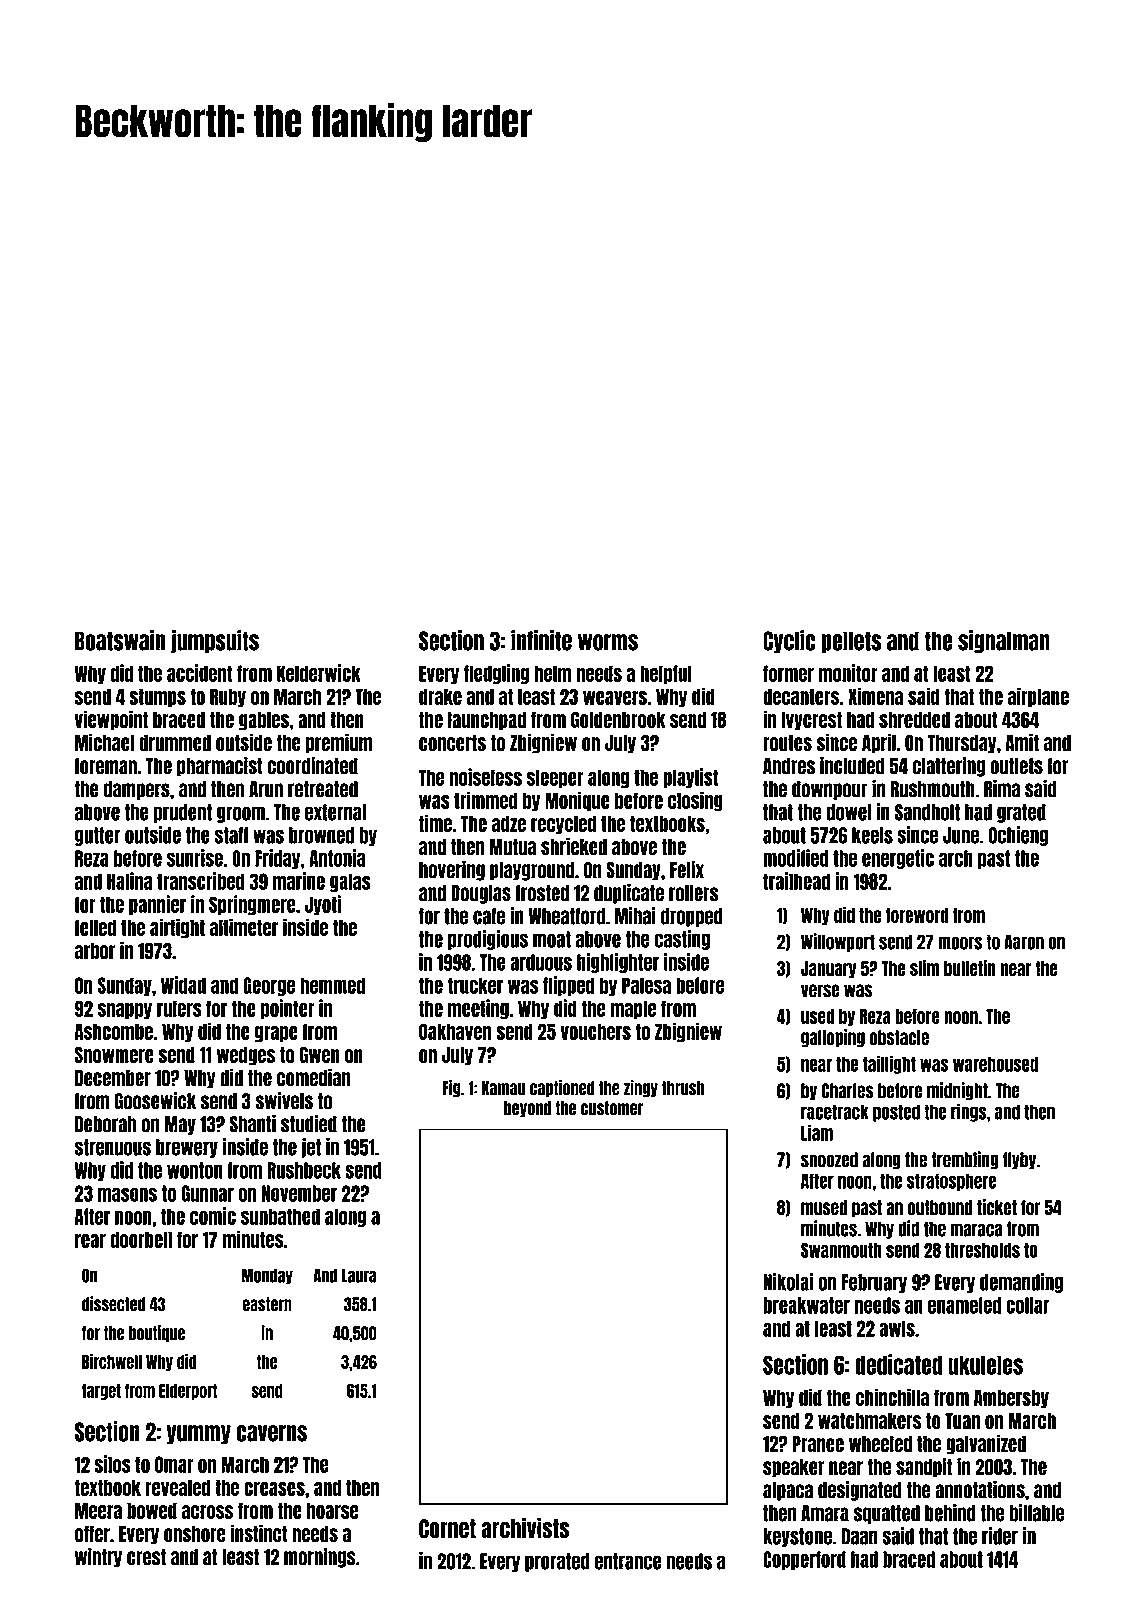 The height and width of the screenshot is (1622, 1147). What do you see at coordinates (120, 640) in the screenshot?
I see `Boatswain` at bounding box center [120, 640].
